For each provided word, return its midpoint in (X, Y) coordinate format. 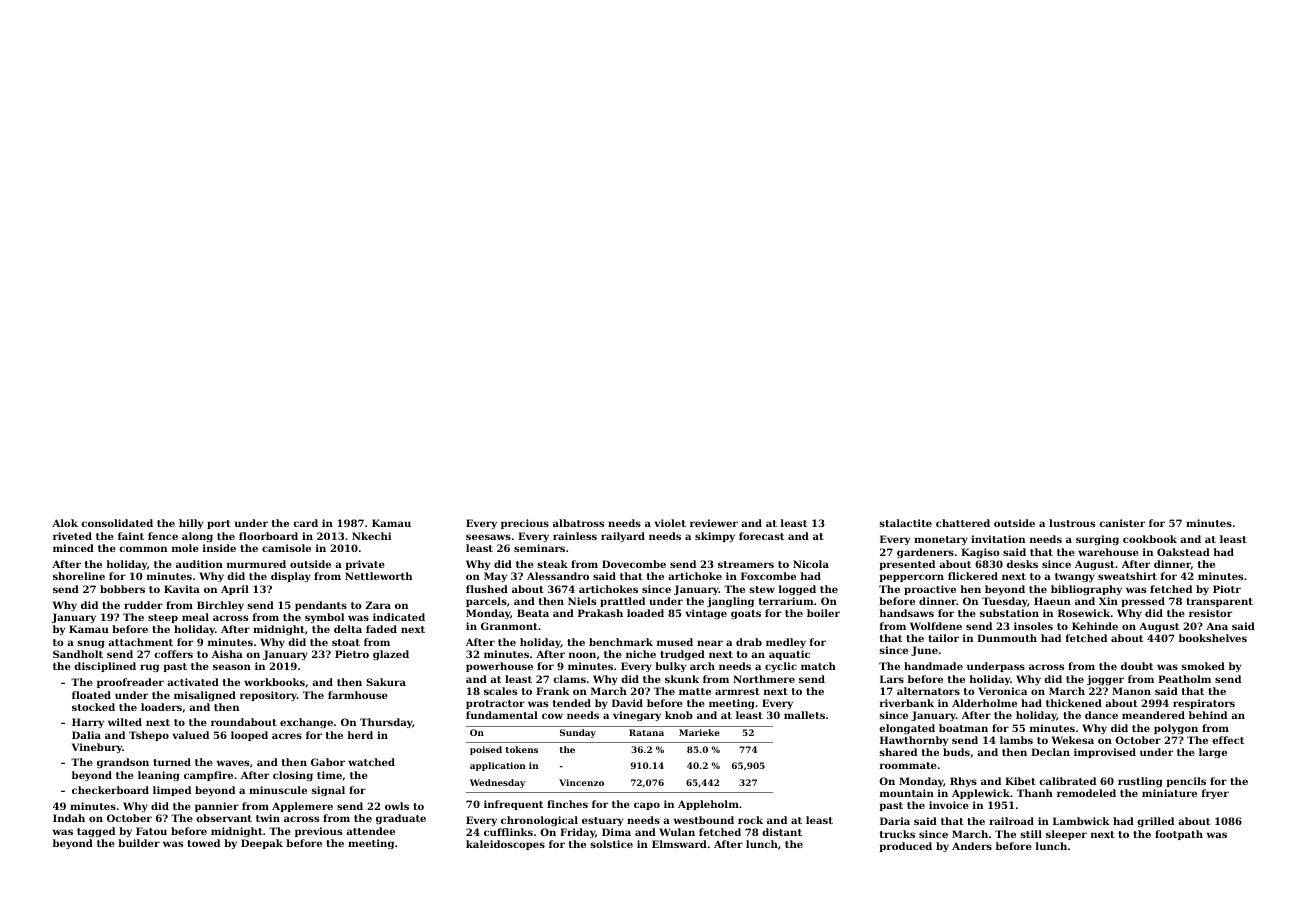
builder (139, 843)
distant (782, 832)
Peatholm (1184, 679)
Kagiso (980, 553)
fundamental (502, 715)
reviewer (714, 523)
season (232, 667)
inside (219, 548)
